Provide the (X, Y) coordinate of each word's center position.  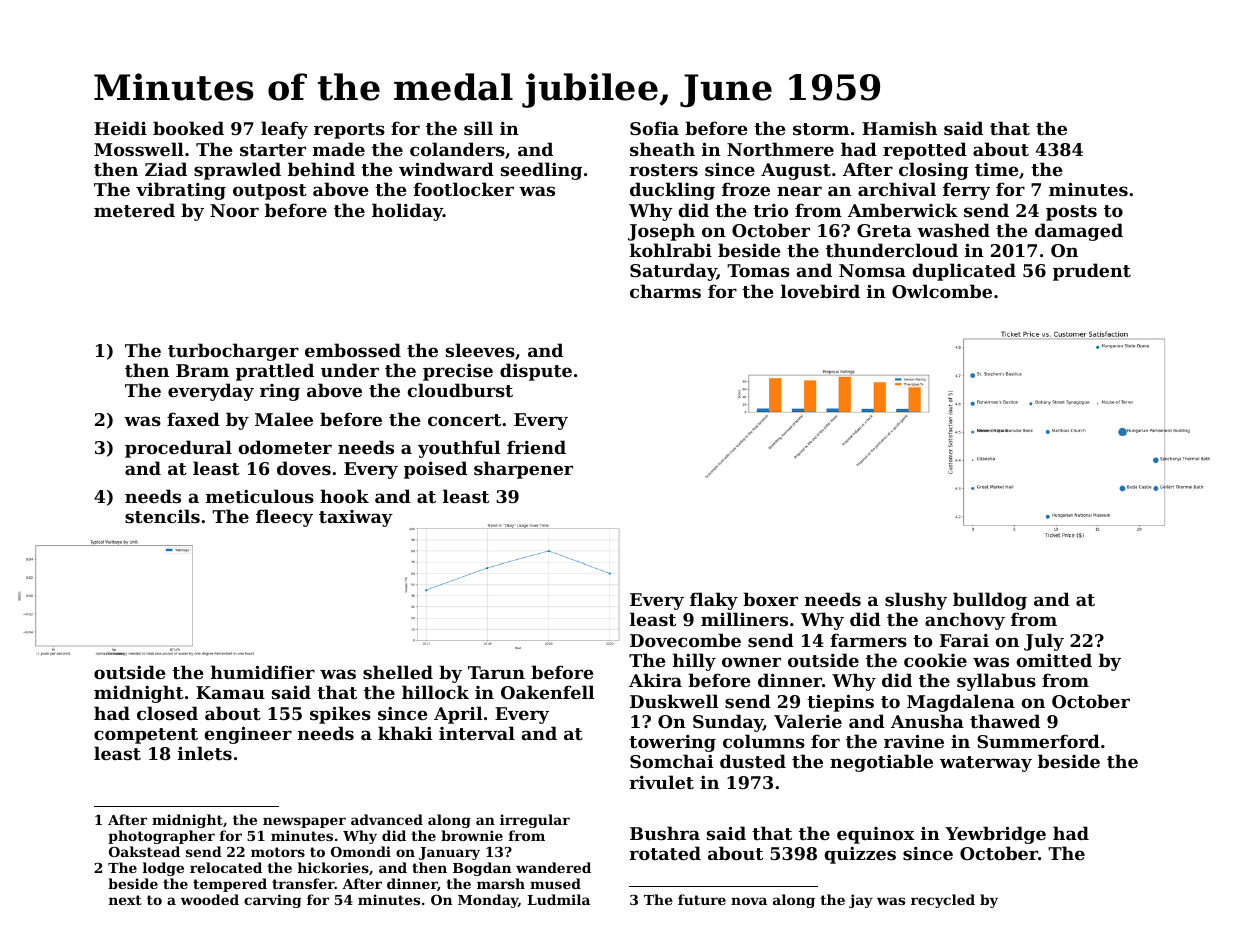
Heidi (120, 128)
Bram (202, 370)
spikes (340, 715)
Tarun (496, 672)
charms (665, 291)
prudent (1092, 272)
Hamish (899, 128)
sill (478, 128)
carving (272, 901)
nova (749, 901)
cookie (935, 660)
